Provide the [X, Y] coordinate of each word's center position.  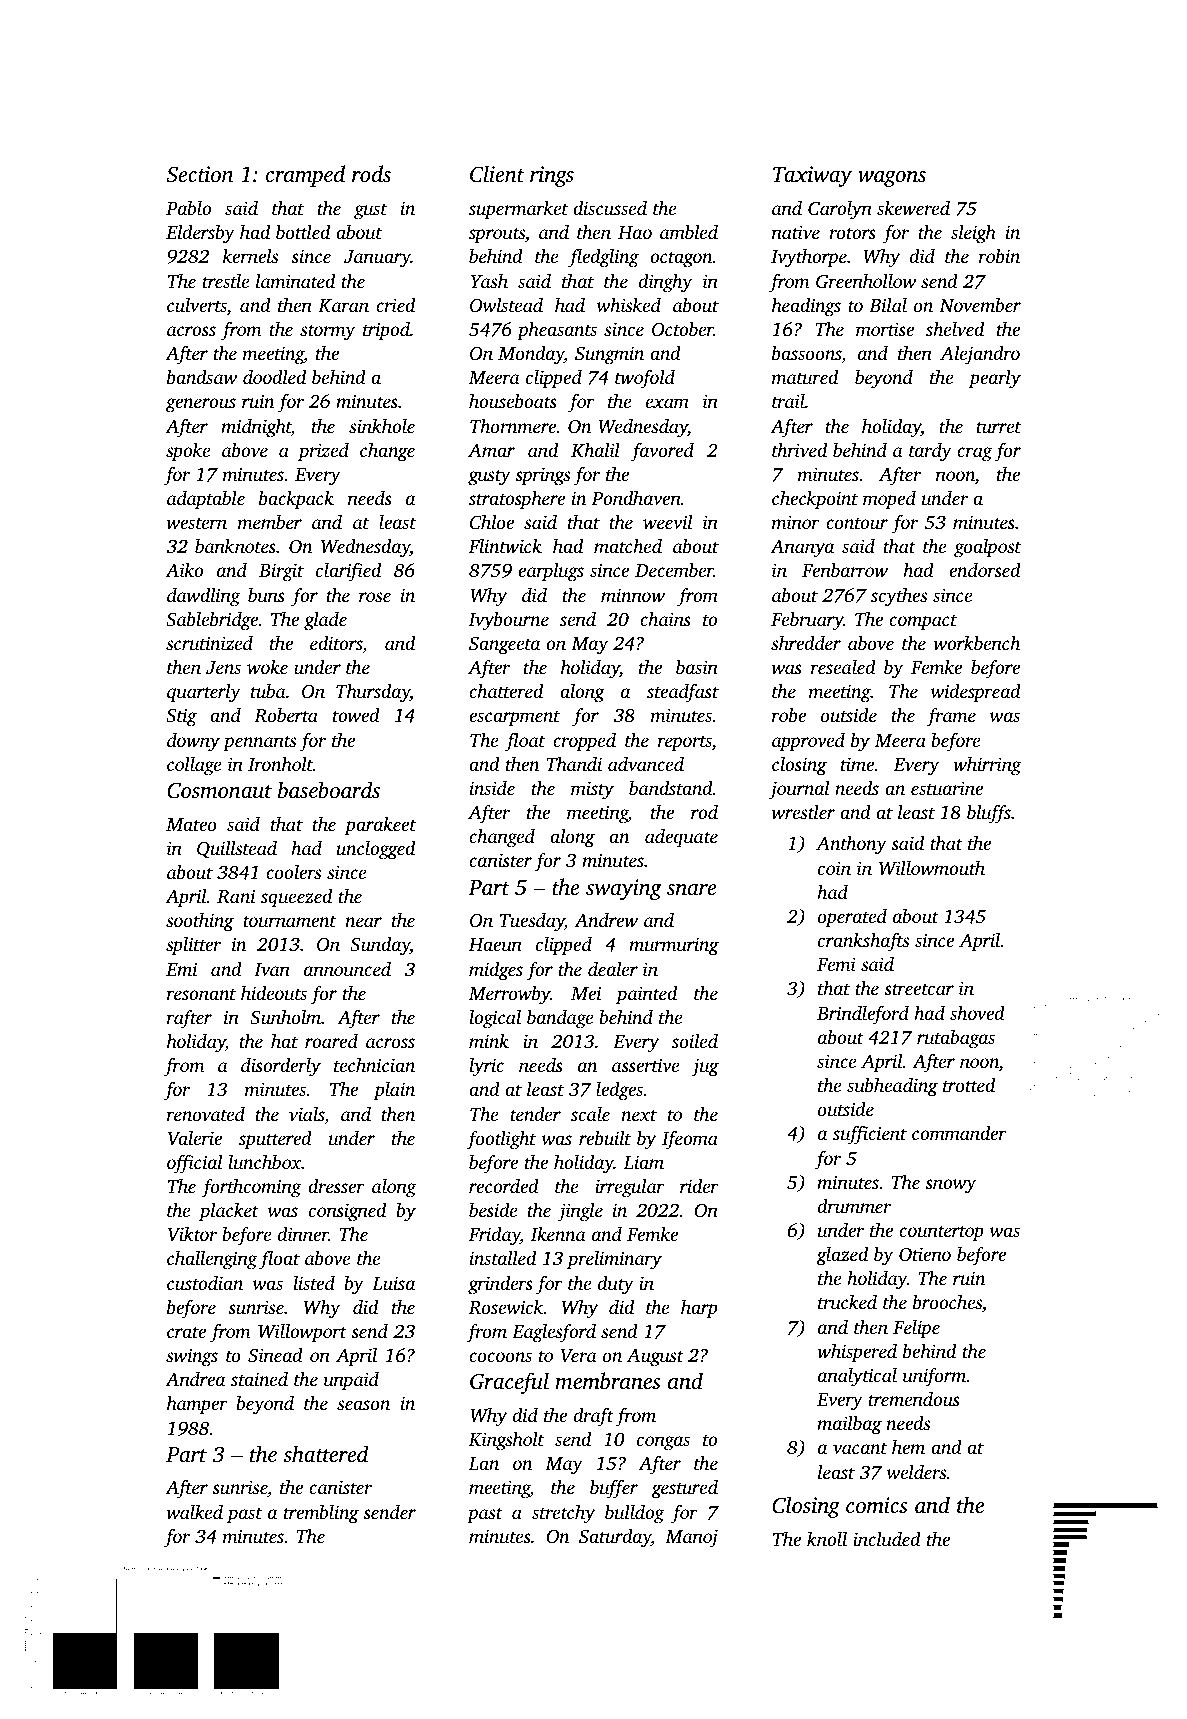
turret [998, 427]
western [196, 523]
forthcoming [251, 1188]
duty [616, 1285]
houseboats [513, 401]
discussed [610, 208]
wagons [892, 179]
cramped [305, 176]
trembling [321, 1514]
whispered [857, 1353]
